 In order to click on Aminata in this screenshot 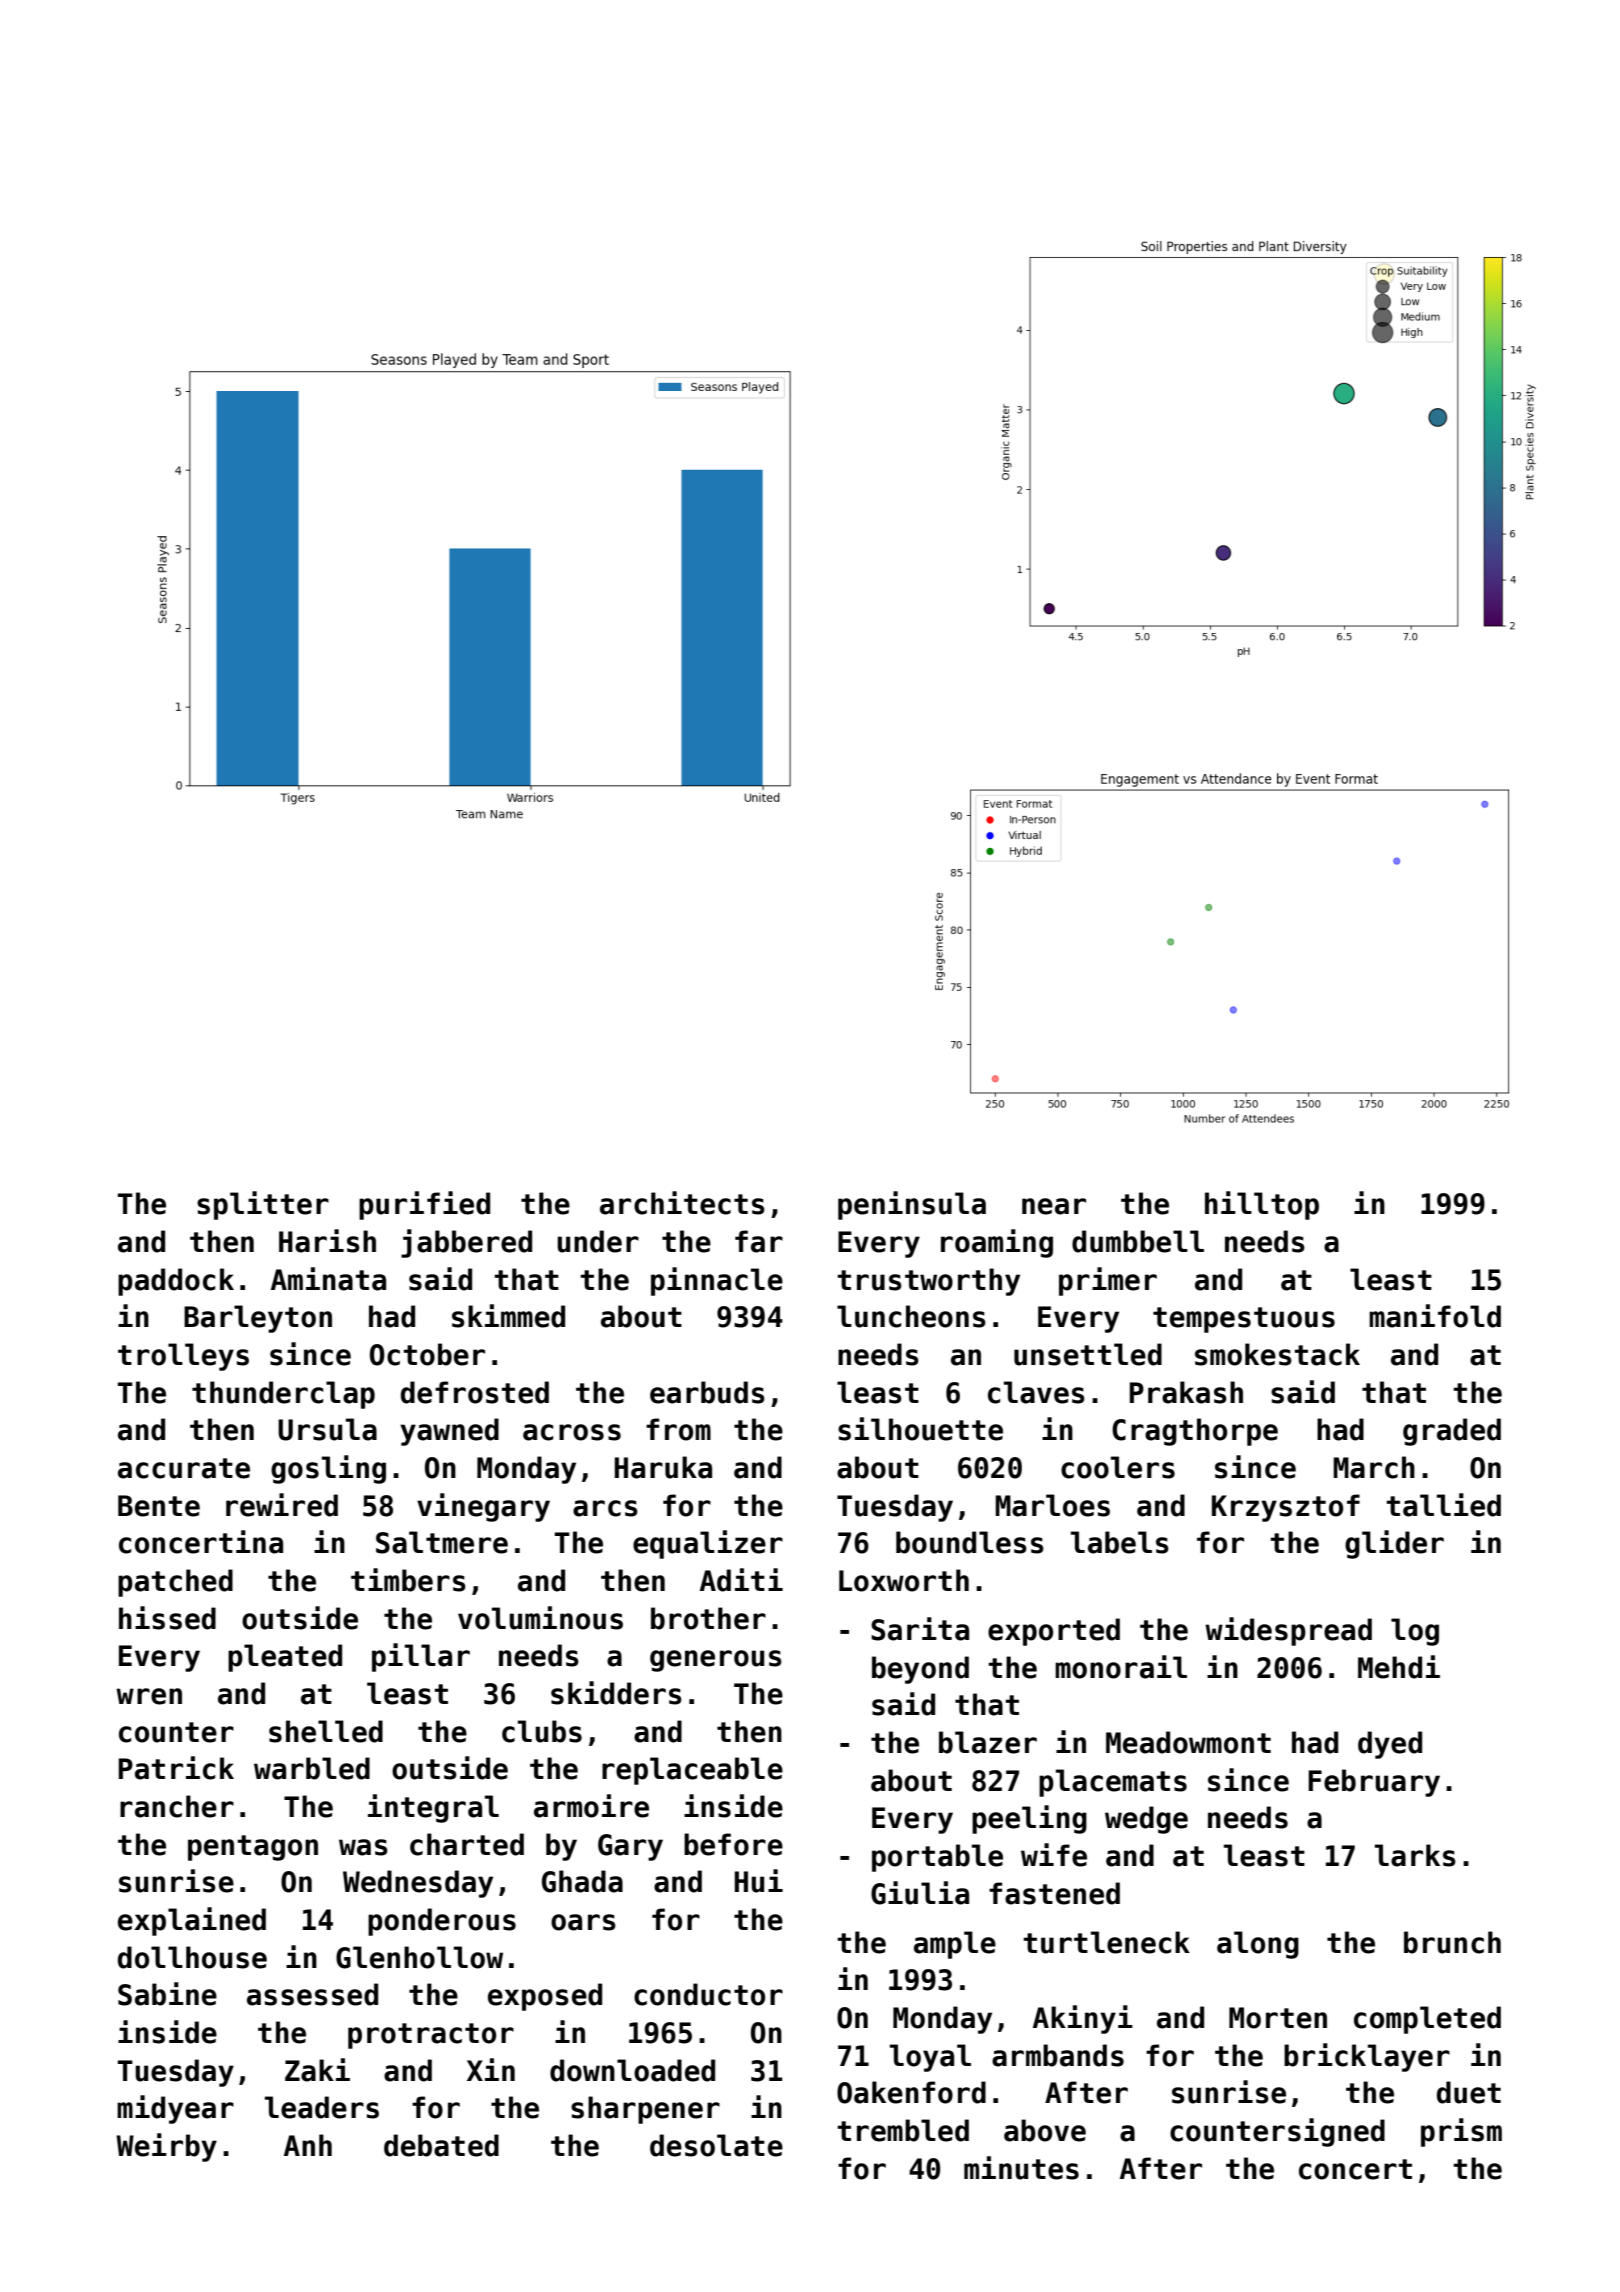, I will do `click(328, 1279)`.
